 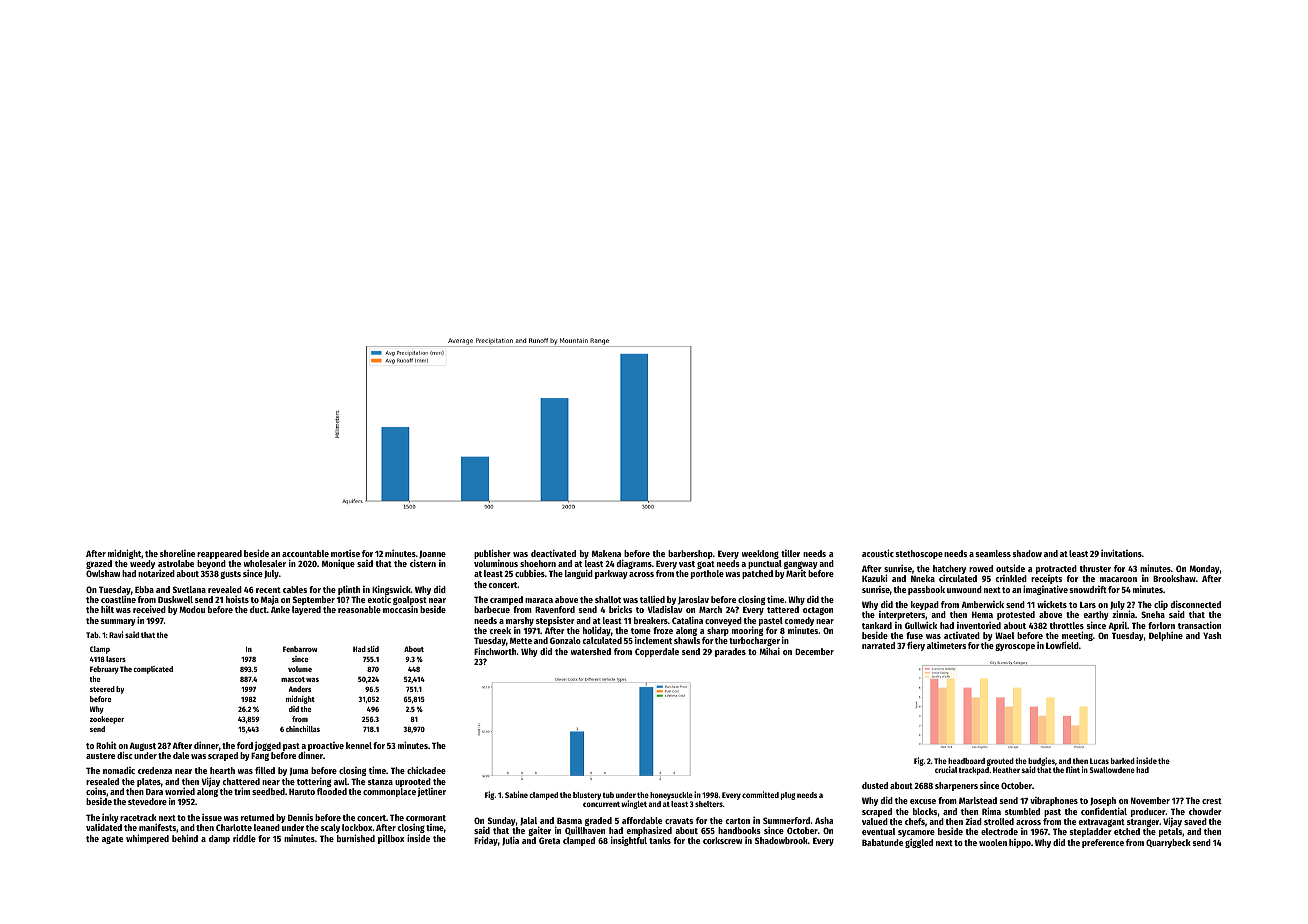 What do you see at coordinates (112, 840) in the screenshot?
I see `agate` at bounding box center [112, 840].
